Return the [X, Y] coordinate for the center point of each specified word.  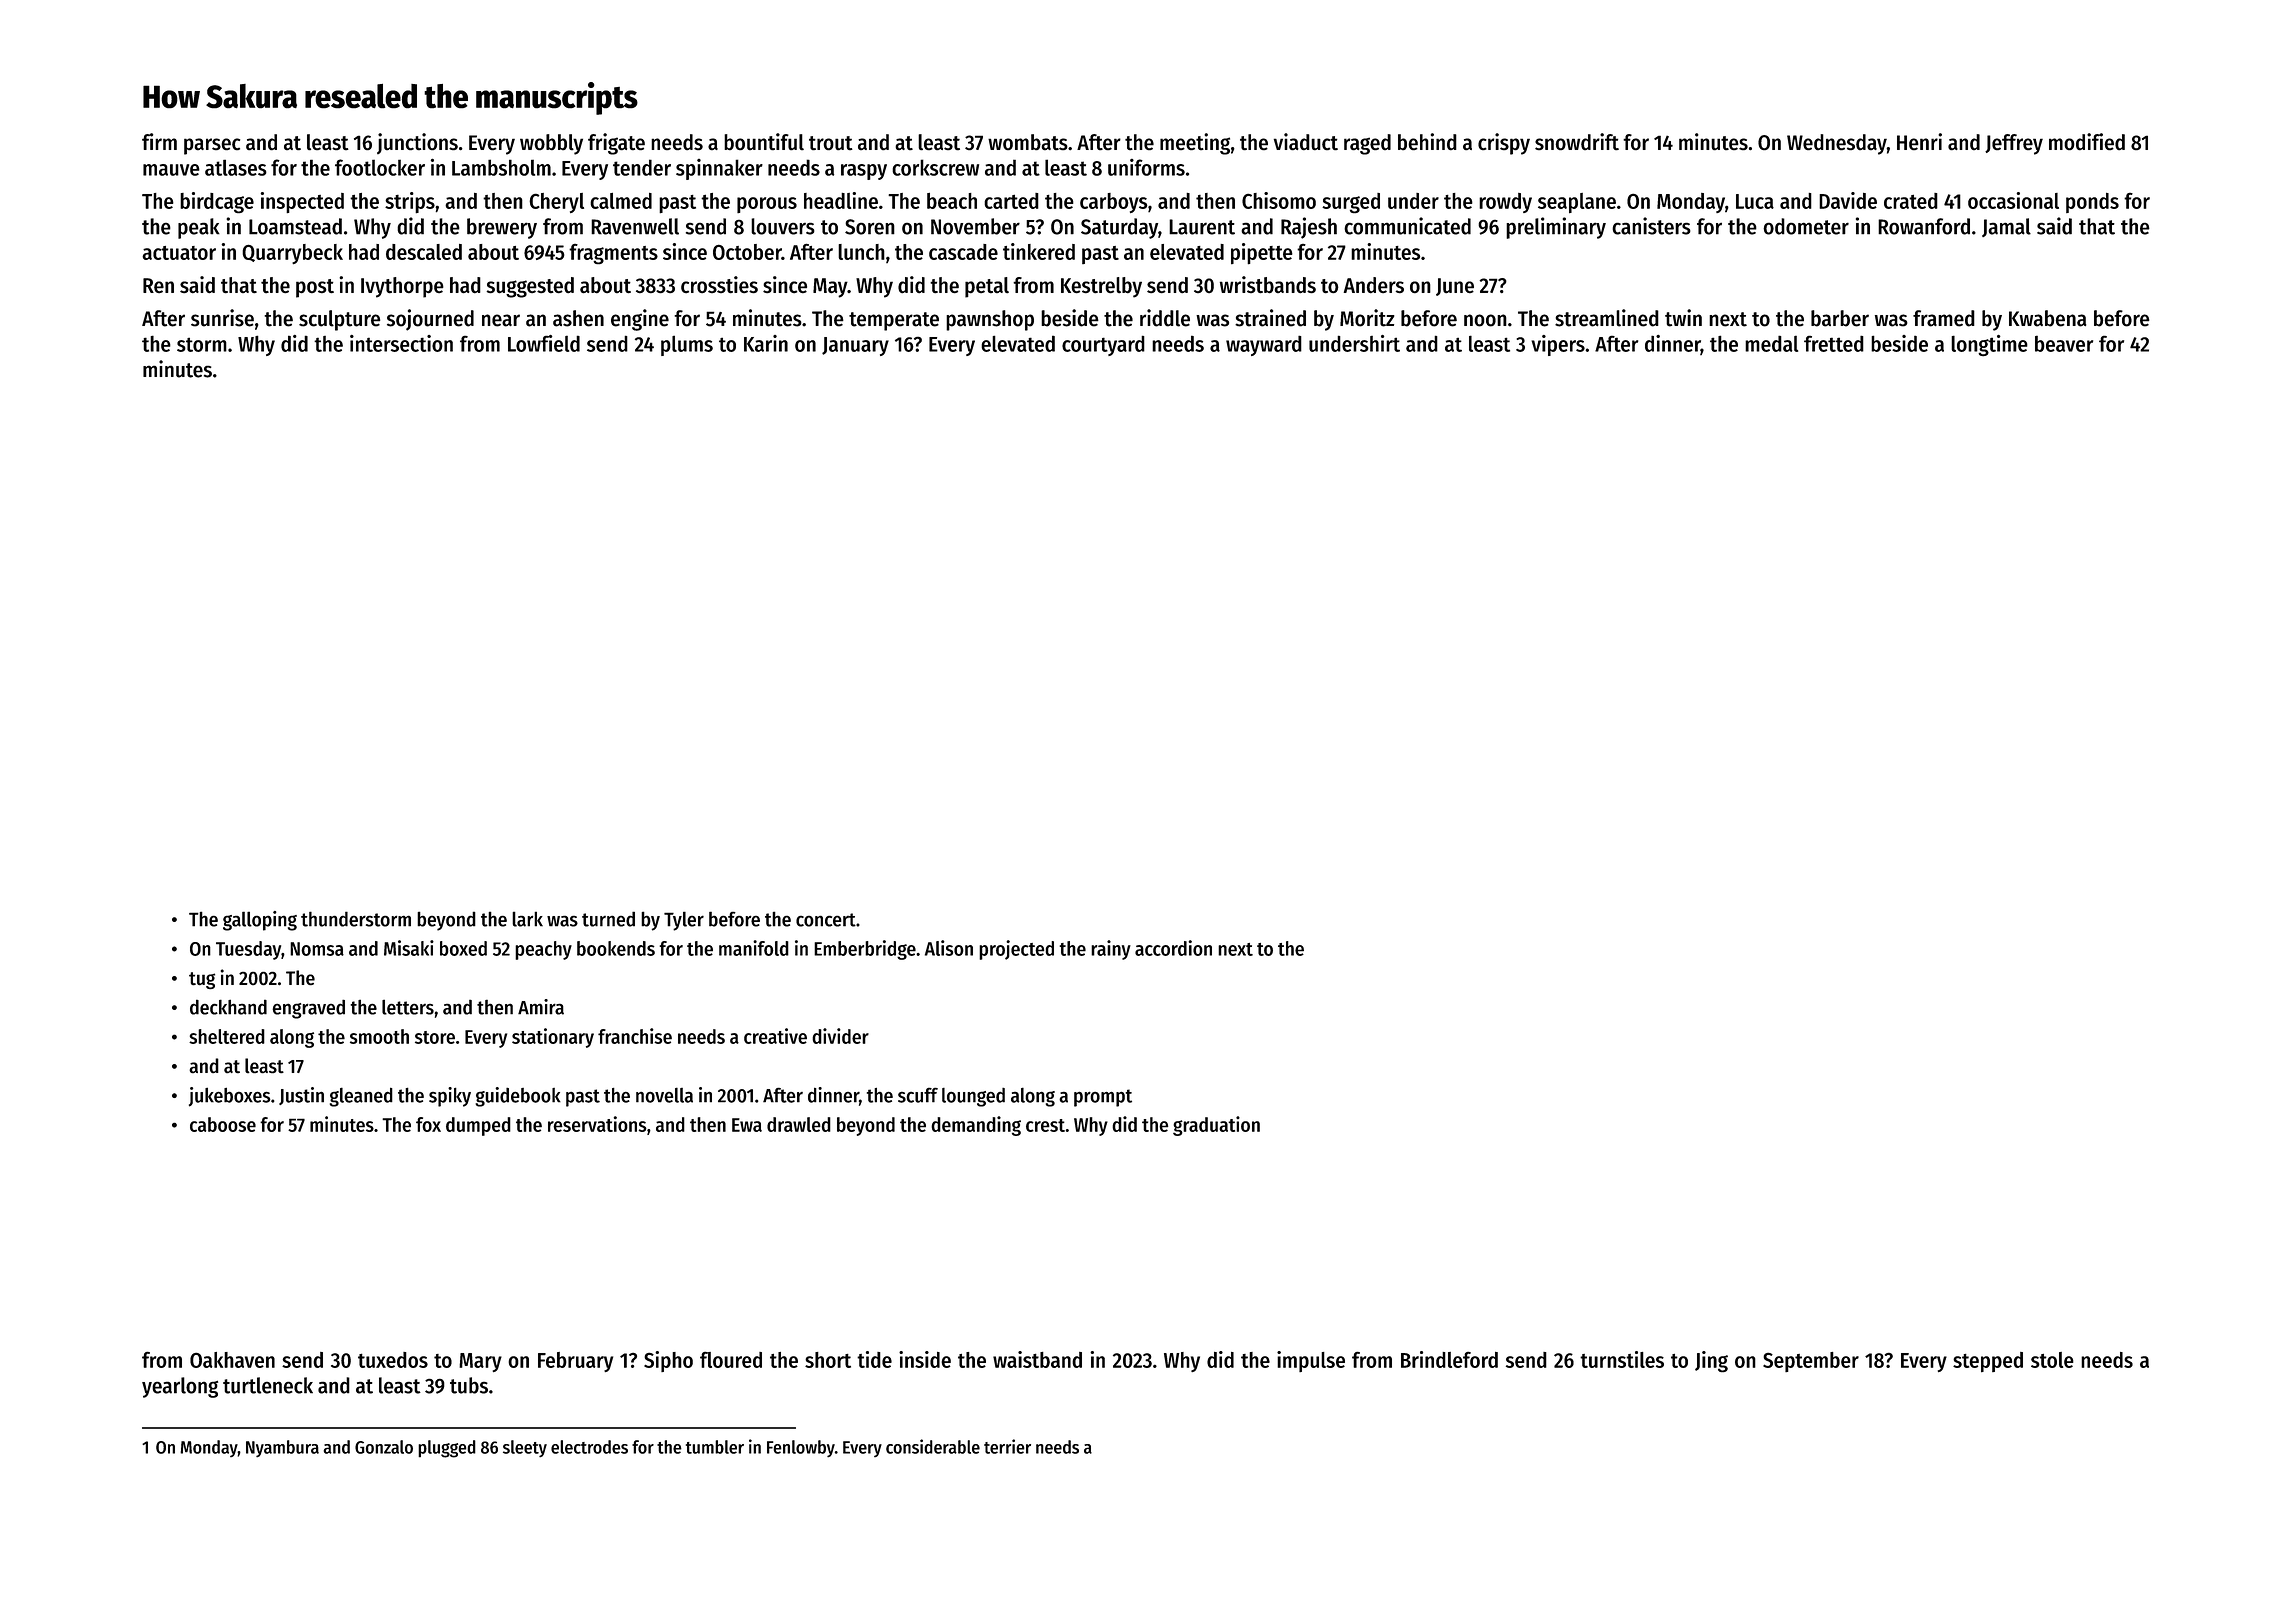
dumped [478, 1126]
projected [1016, 950]
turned [608, 919]
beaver [2064, 343]
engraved [308, 1009]
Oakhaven [232, 1360]
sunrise [222, 318]
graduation [1216, 1126]
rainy [1111, 950]
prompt [1103, 1098]
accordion [1173, 948]
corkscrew [935, 167]
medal [1771, 343]
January [855, 346]
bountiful [764, 142]
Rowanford [1924, 226]
